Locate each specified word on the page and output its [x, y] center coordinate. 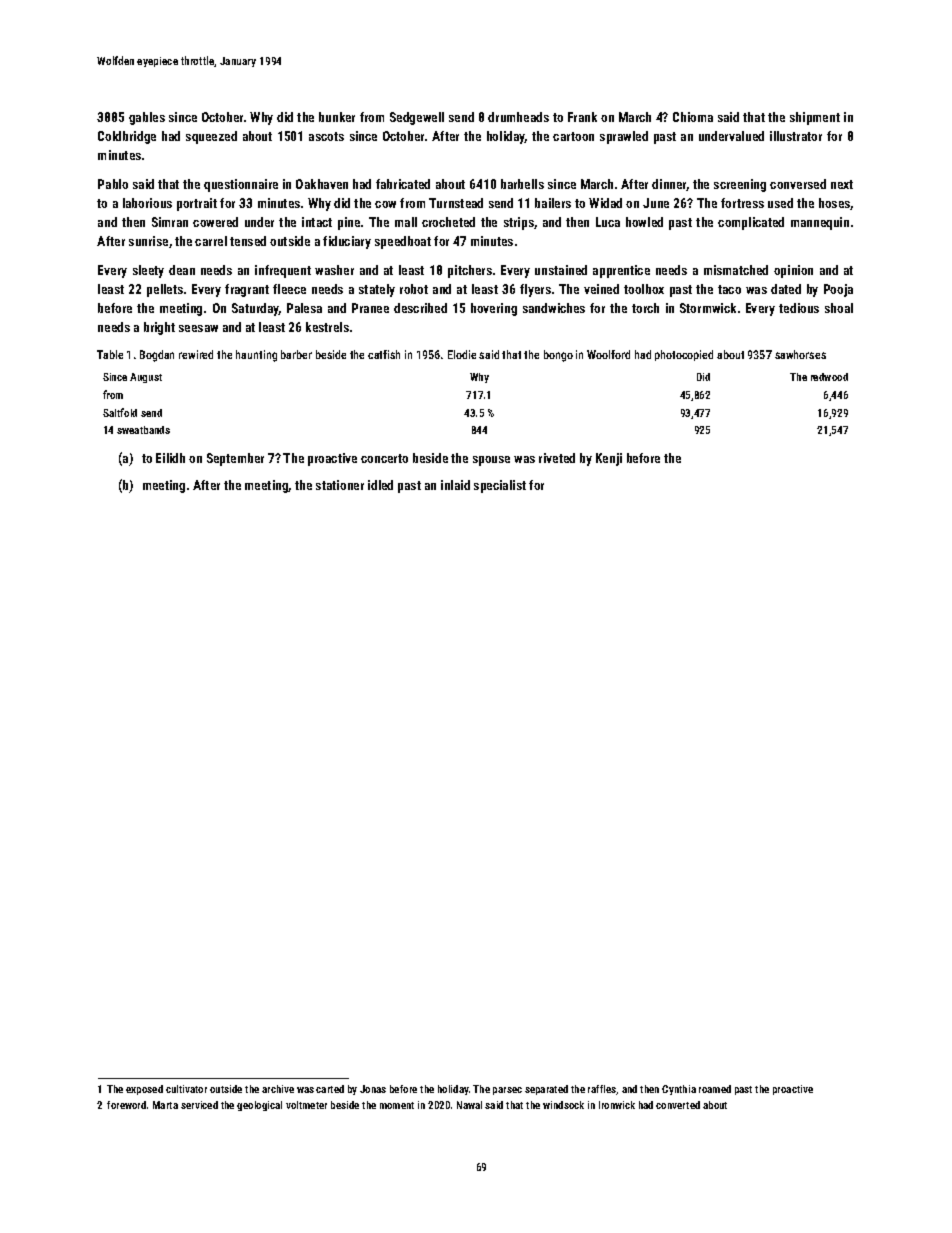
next [842, 184]
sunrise [148, 241]
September [235, 459]
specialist [500, 486]
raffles [602, 1090]
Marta [165, 1105]
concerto [384, 458]
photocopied [684, 355]
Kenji [609, 459]
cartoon [573, 136]
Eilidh [170, 458]
